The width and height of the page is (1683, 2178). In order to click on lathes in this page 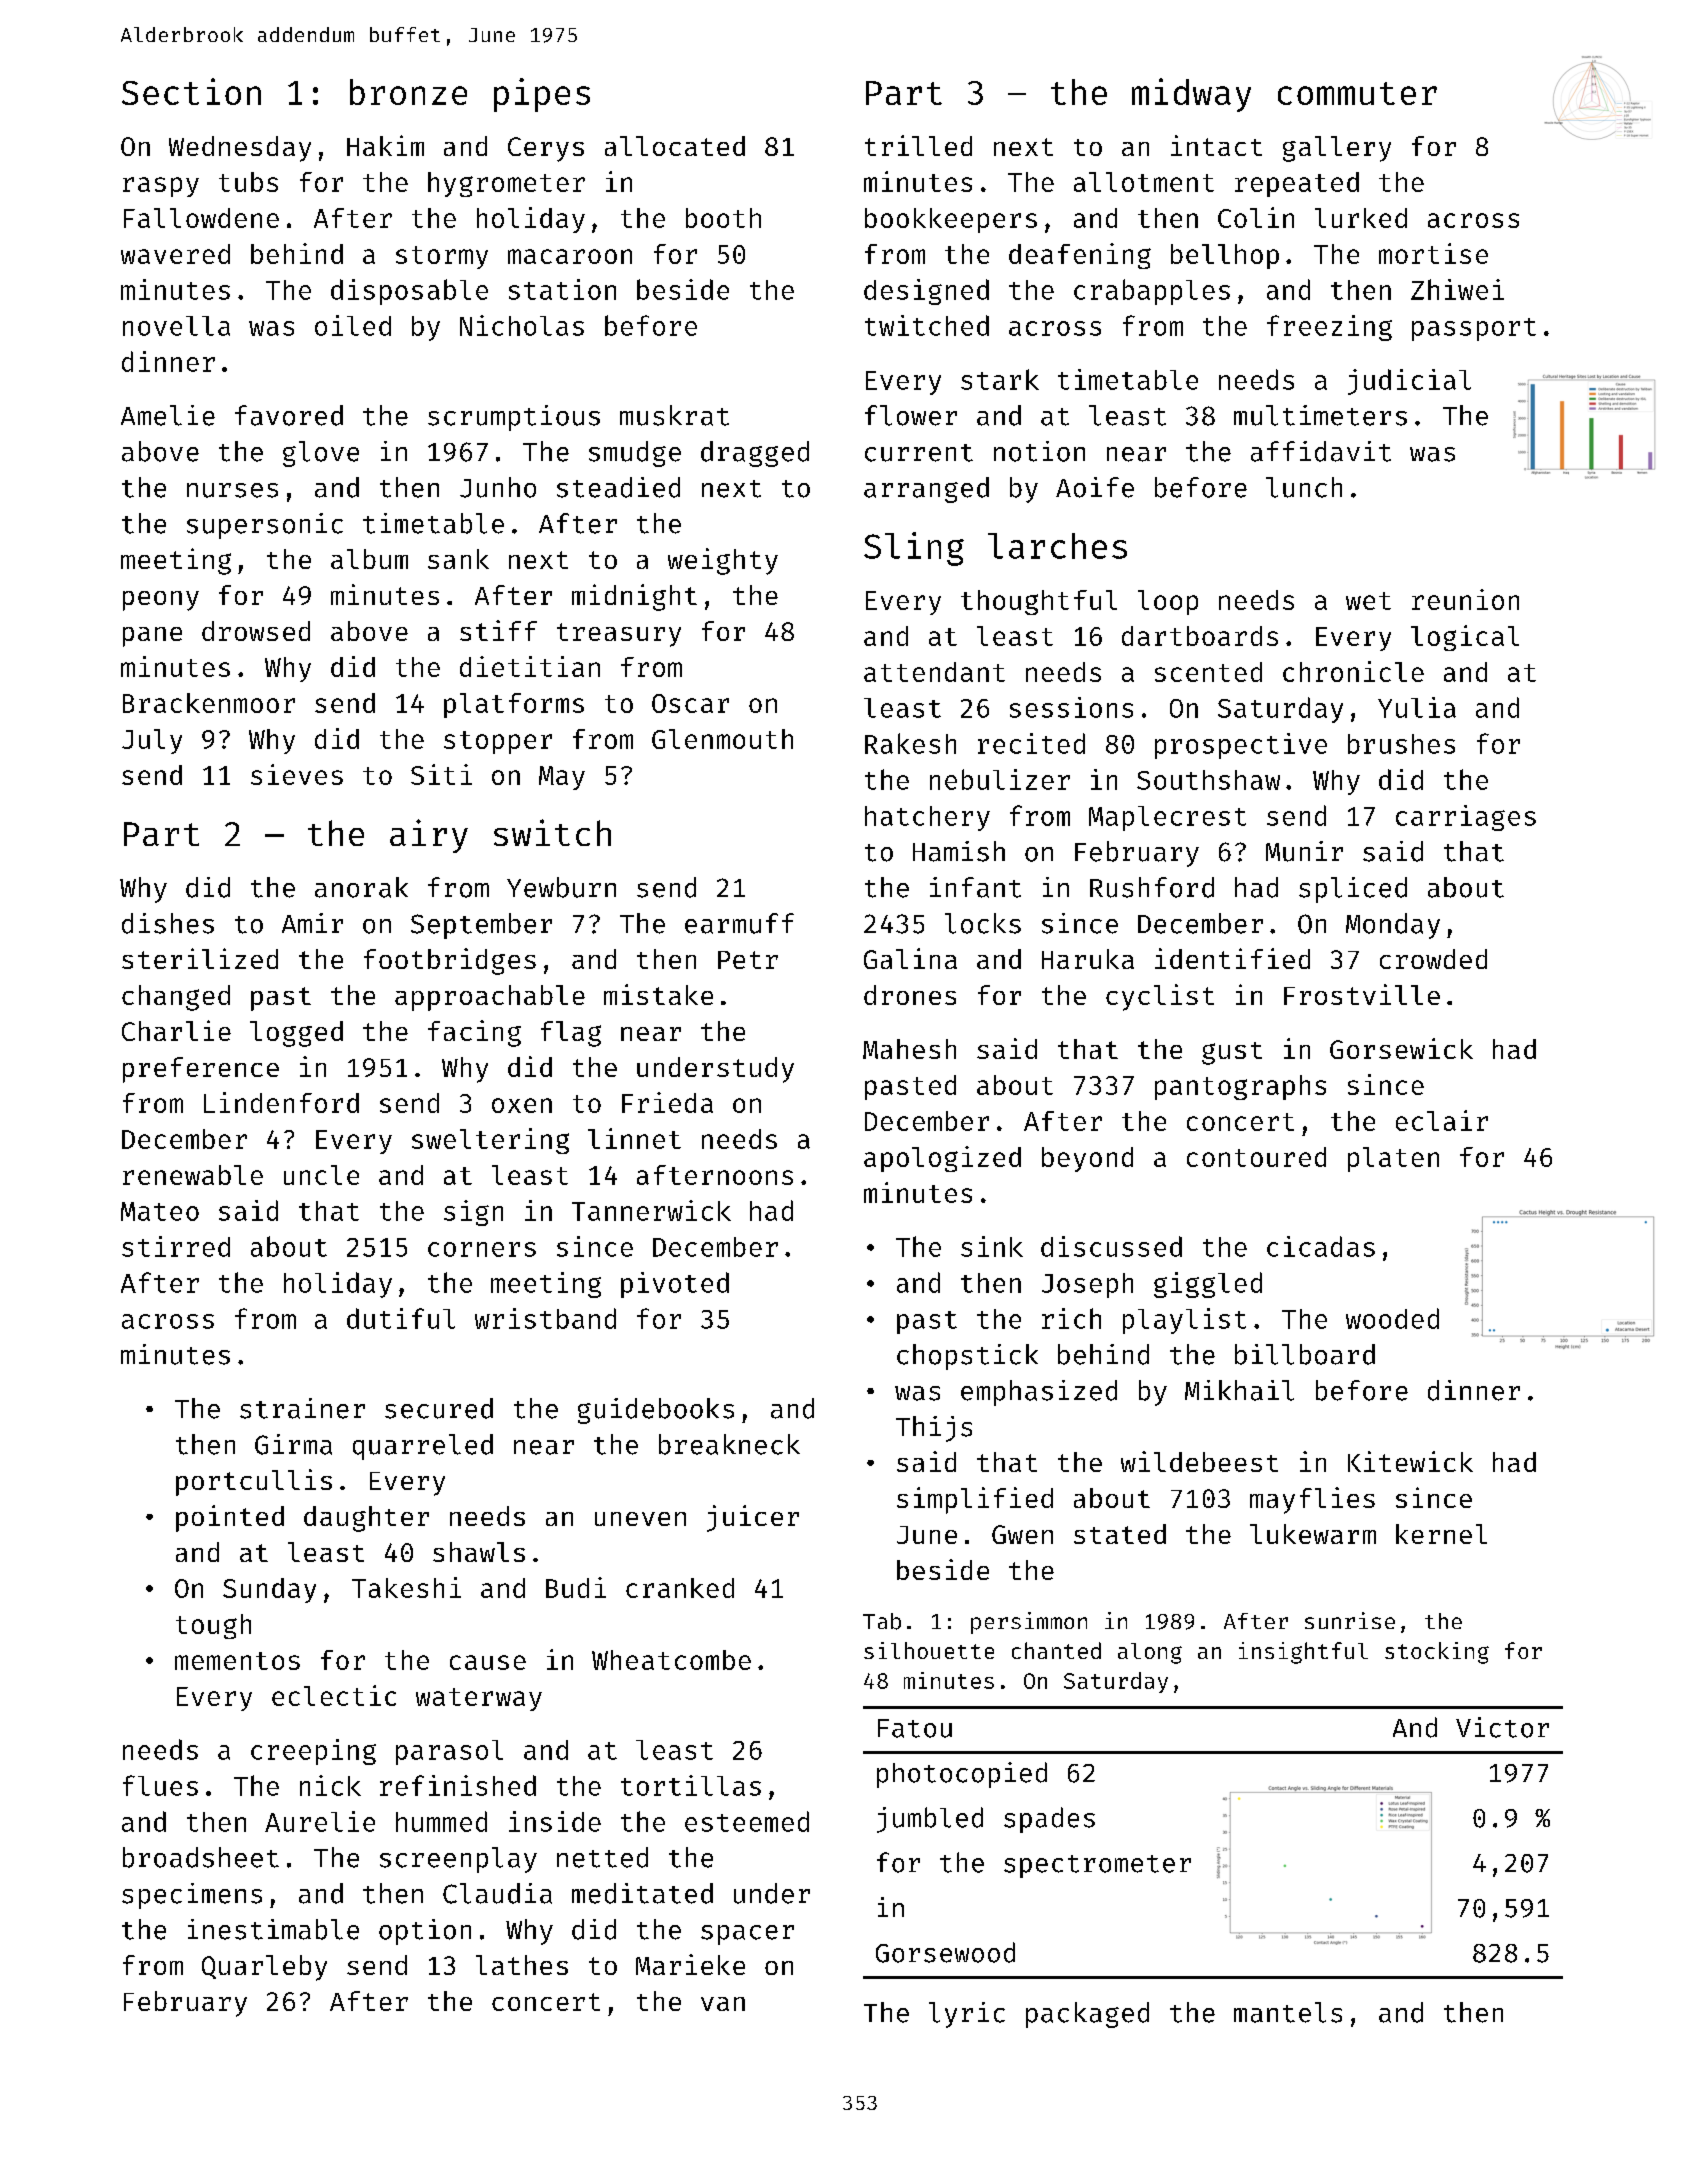, I will do `click(522, 1965)`.
